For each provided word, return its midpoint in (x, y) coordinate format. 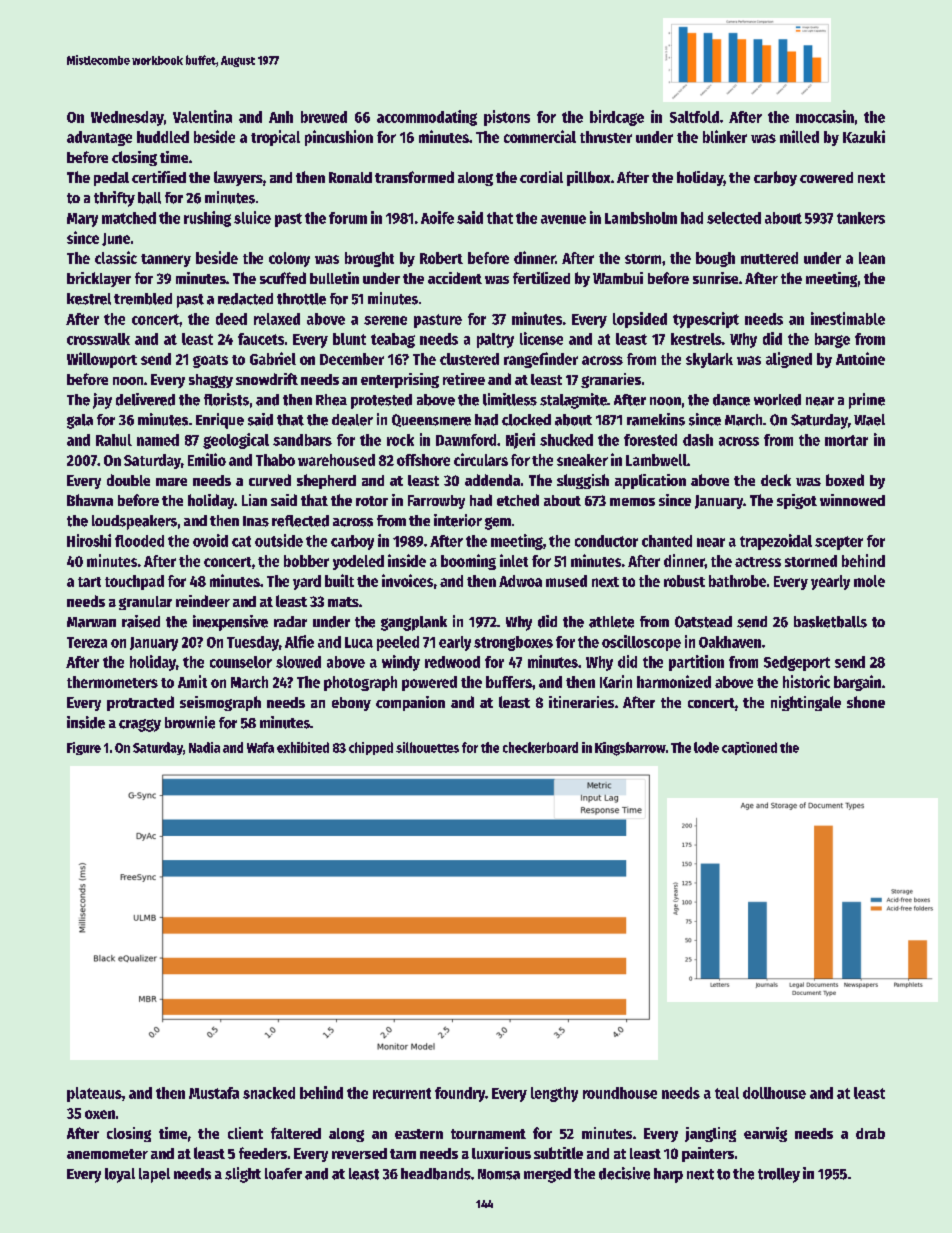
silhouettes (427, 747)
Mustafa (214, 1093)
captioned (749, 748)
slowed (298, 662)
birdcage (617, 118)
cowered (826, 177)
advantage (99, 138)
